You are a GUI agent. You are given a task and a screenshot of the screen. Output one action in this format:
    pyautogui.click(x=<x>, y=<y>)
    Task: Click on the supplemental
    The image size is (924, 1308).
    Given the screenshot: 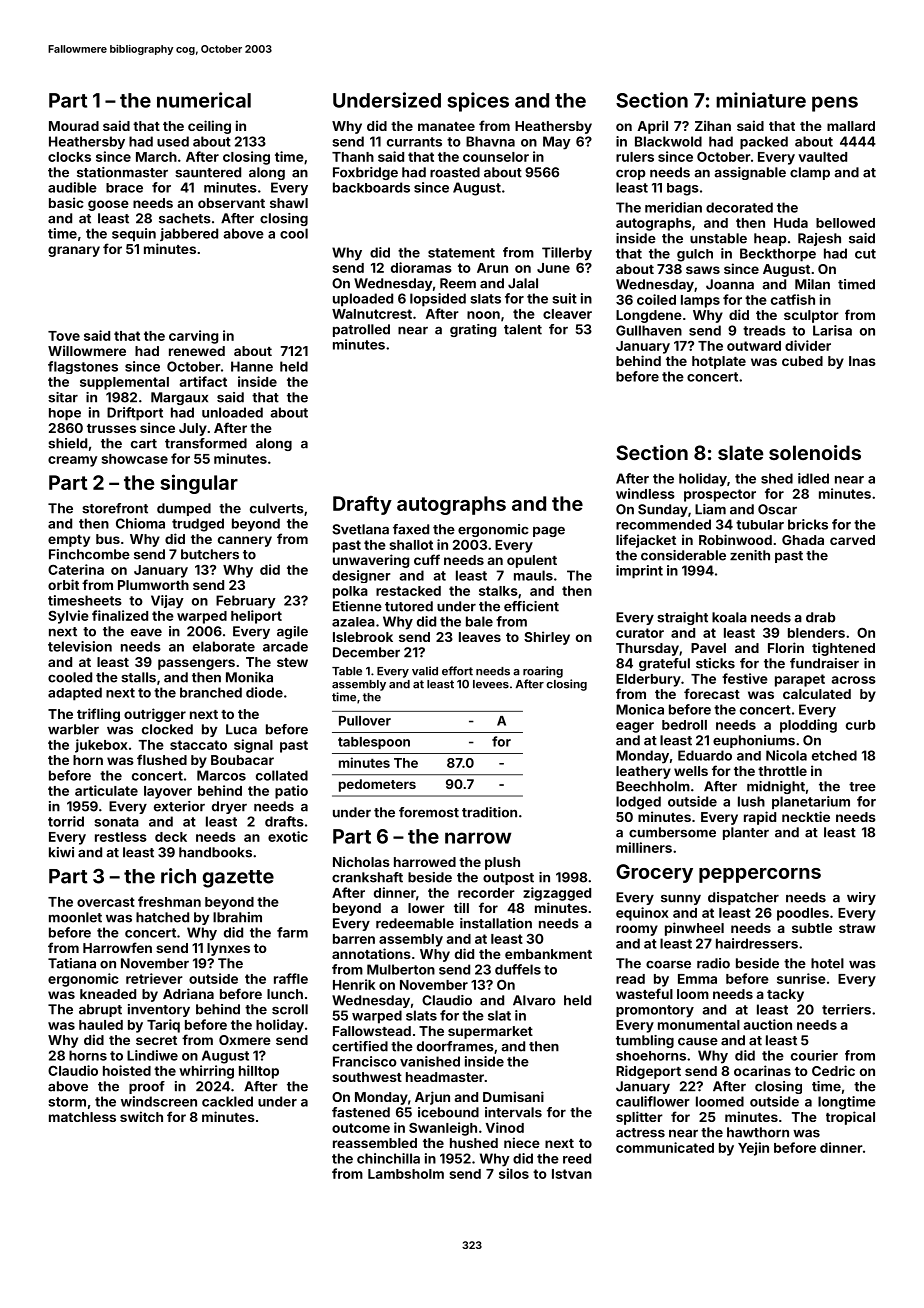 What is the action you would take?
    pyautogui.click(x=124, y=383)
